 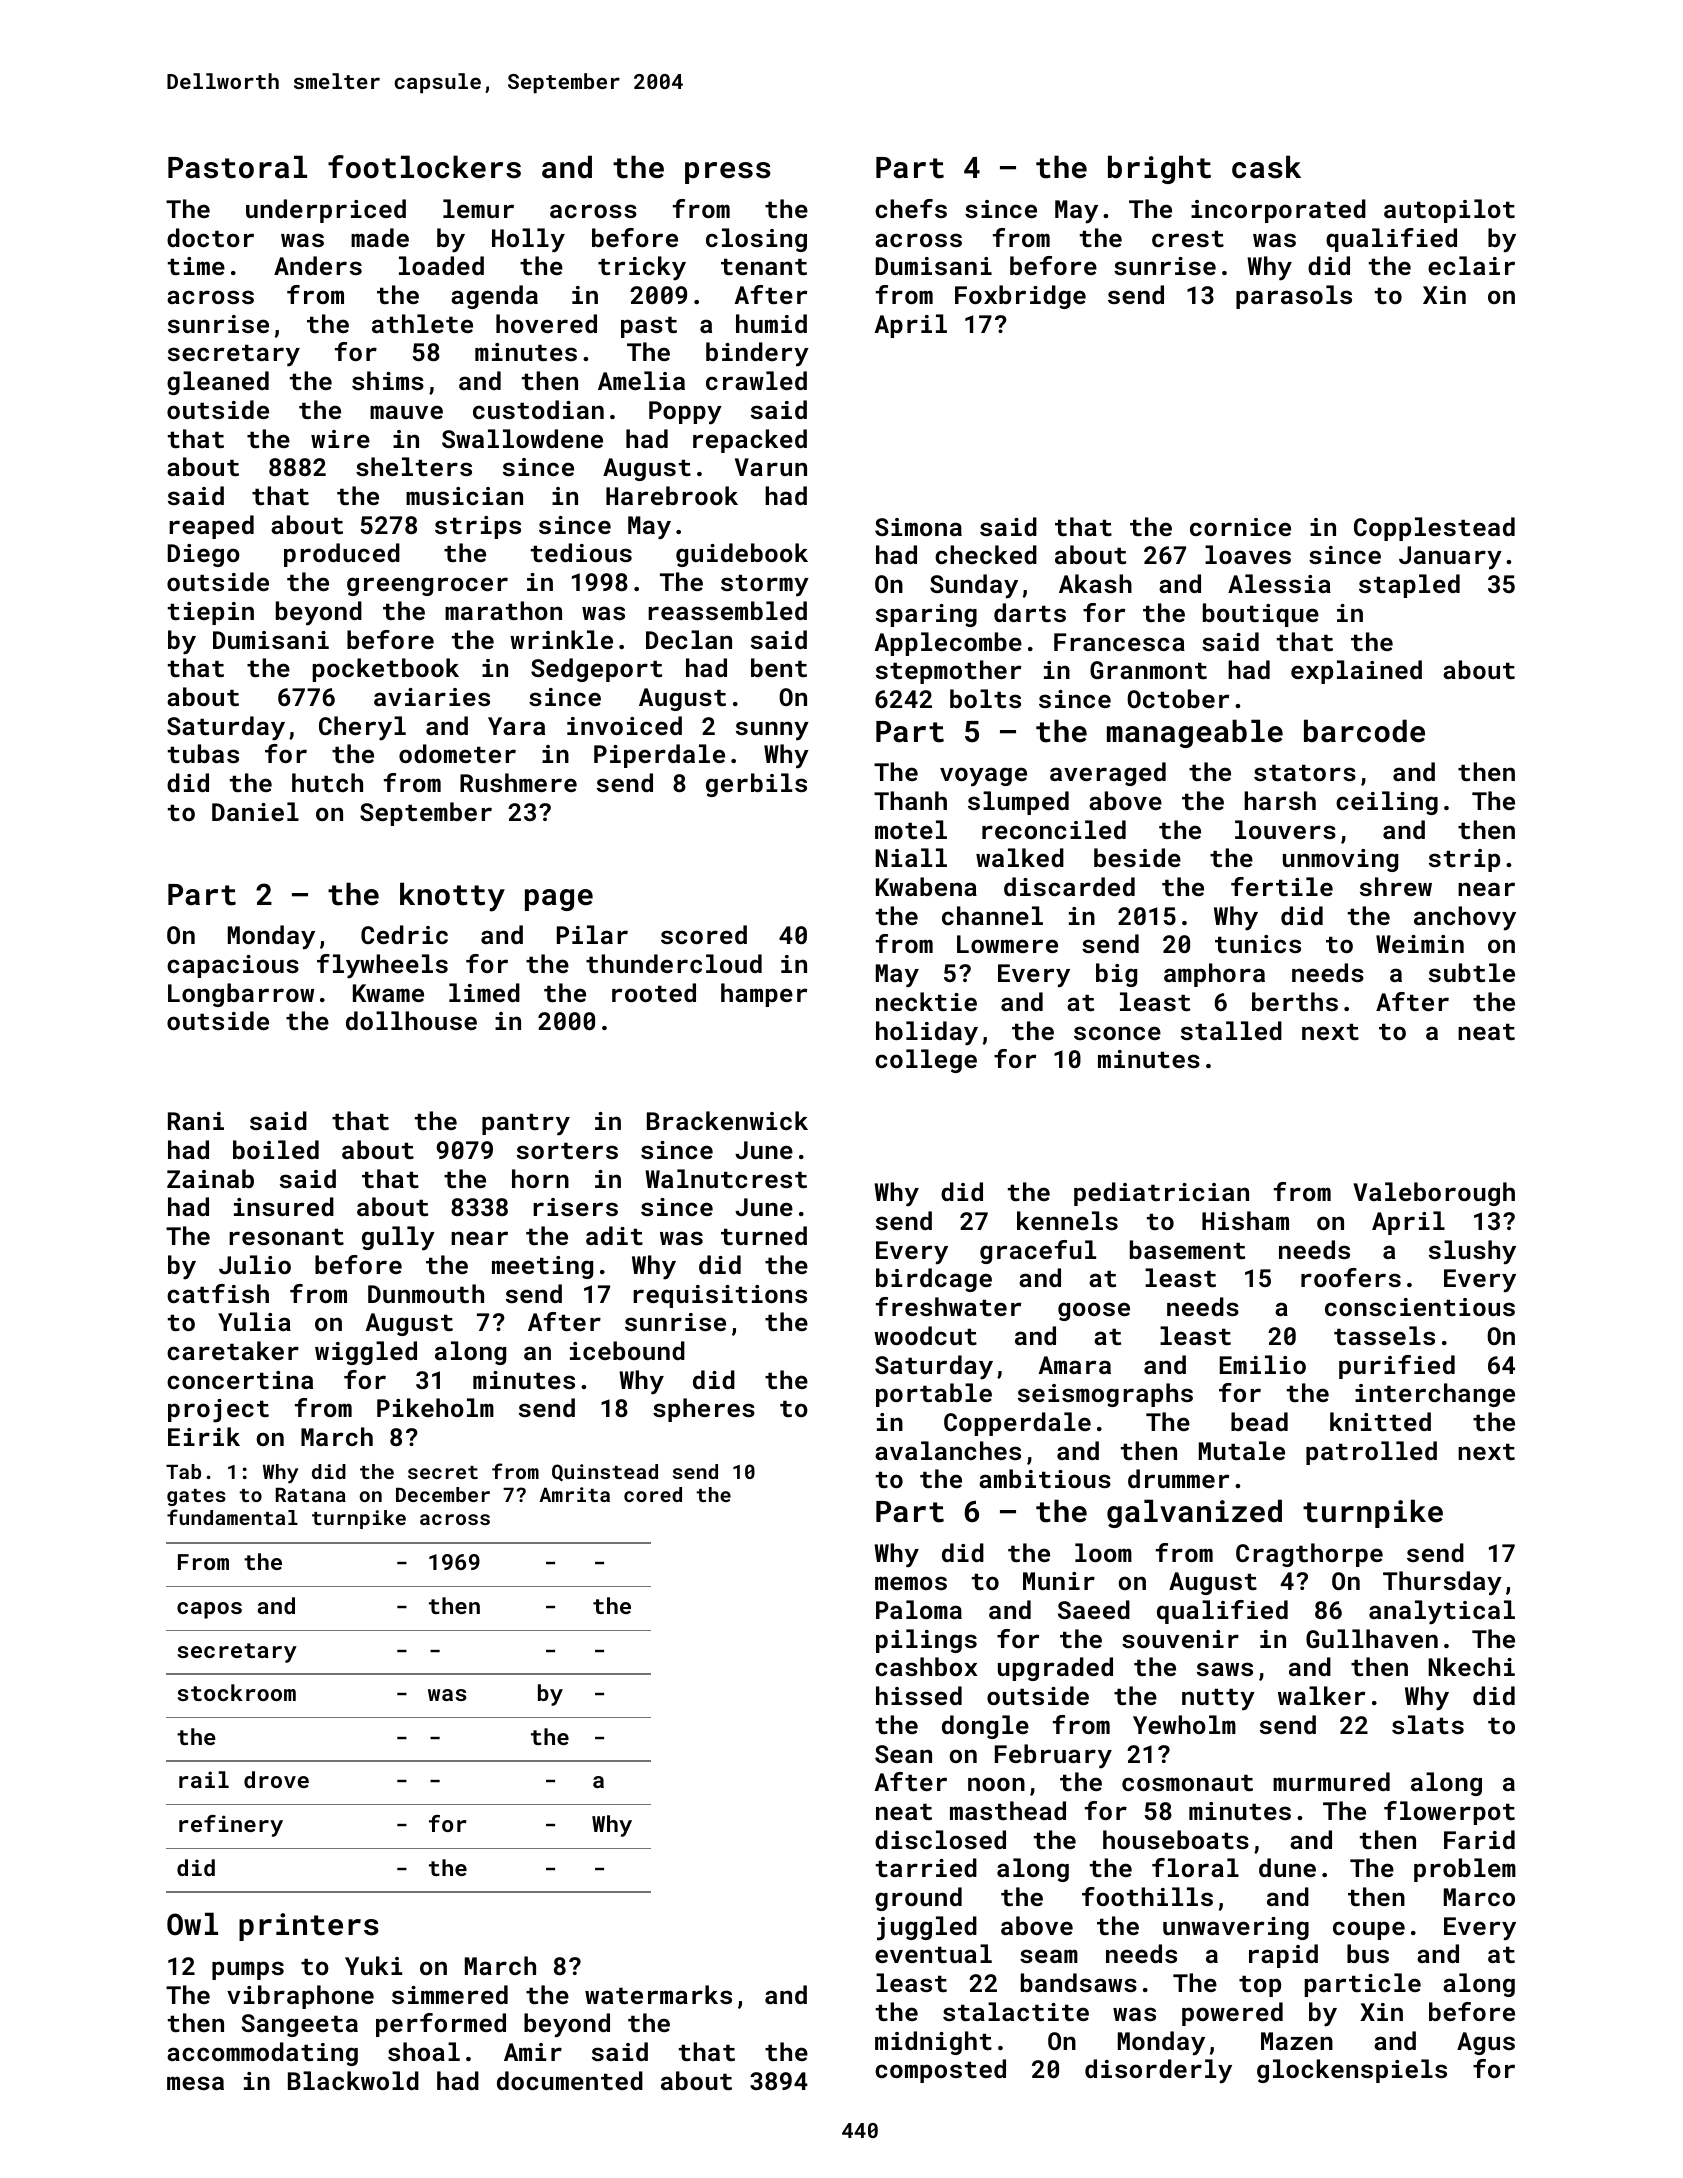 I want to click on marathon, so click(x=503, y=610).
